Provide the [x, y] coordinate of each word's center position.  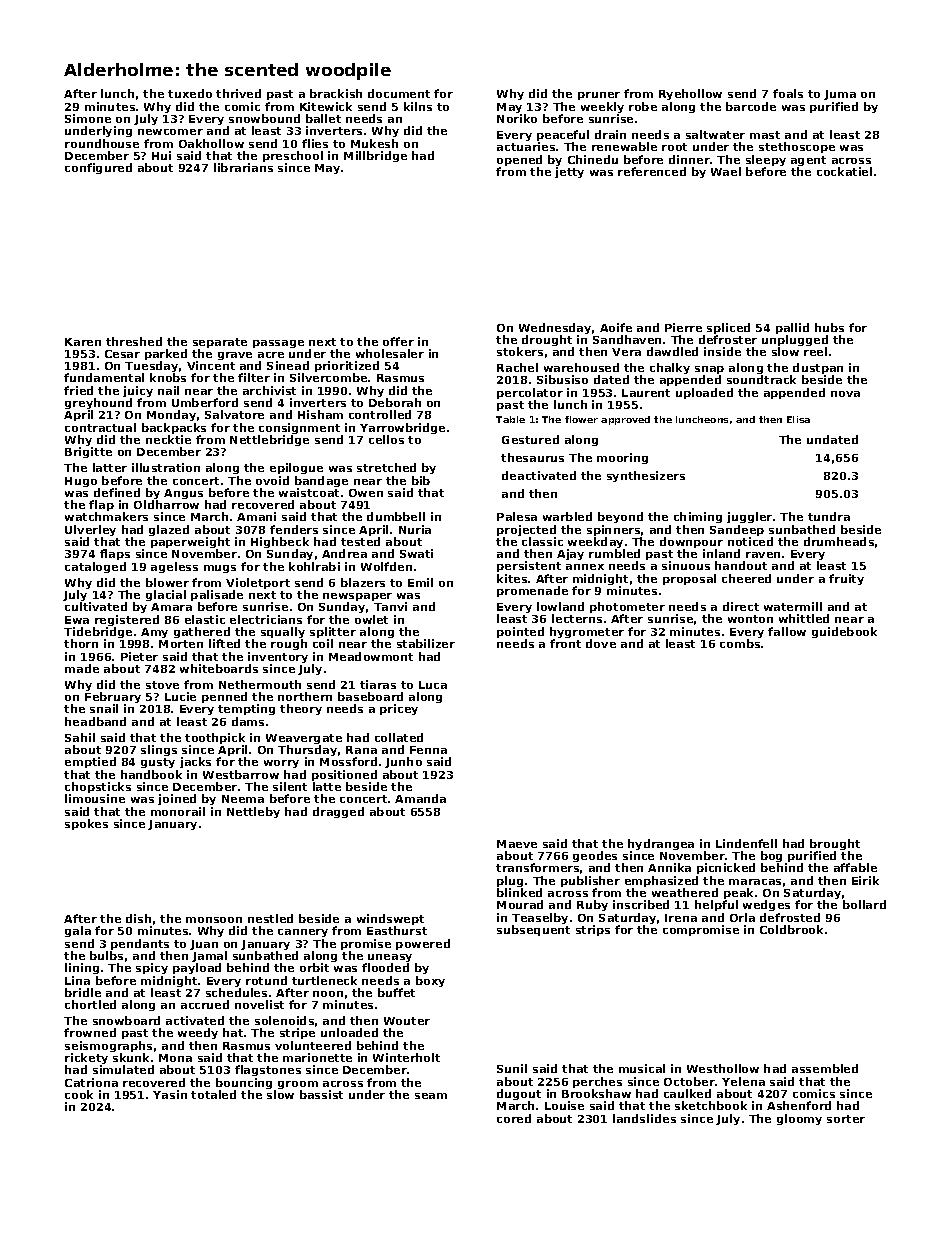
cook [79, 1094]
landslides [644, 1118]
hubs [829, 327]
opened [519, 160]
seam [431, 1096]
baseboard [370, 696]
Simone [88, 118]
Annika [669, 867]
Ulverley [90, 530]
